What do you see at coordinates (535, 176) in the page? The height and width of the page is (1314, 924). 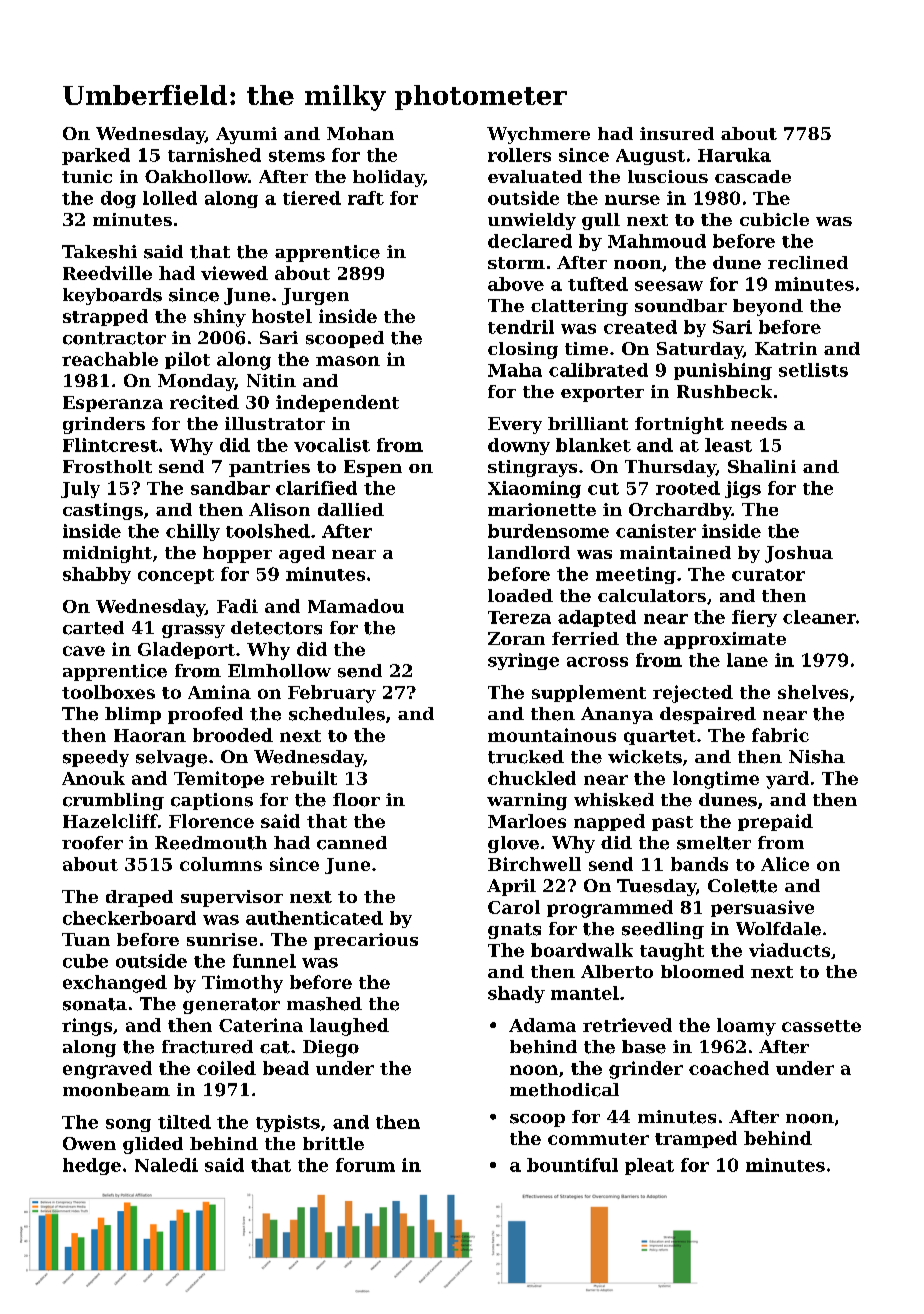 I see `evaluated` at bounding box center [535, 176].
